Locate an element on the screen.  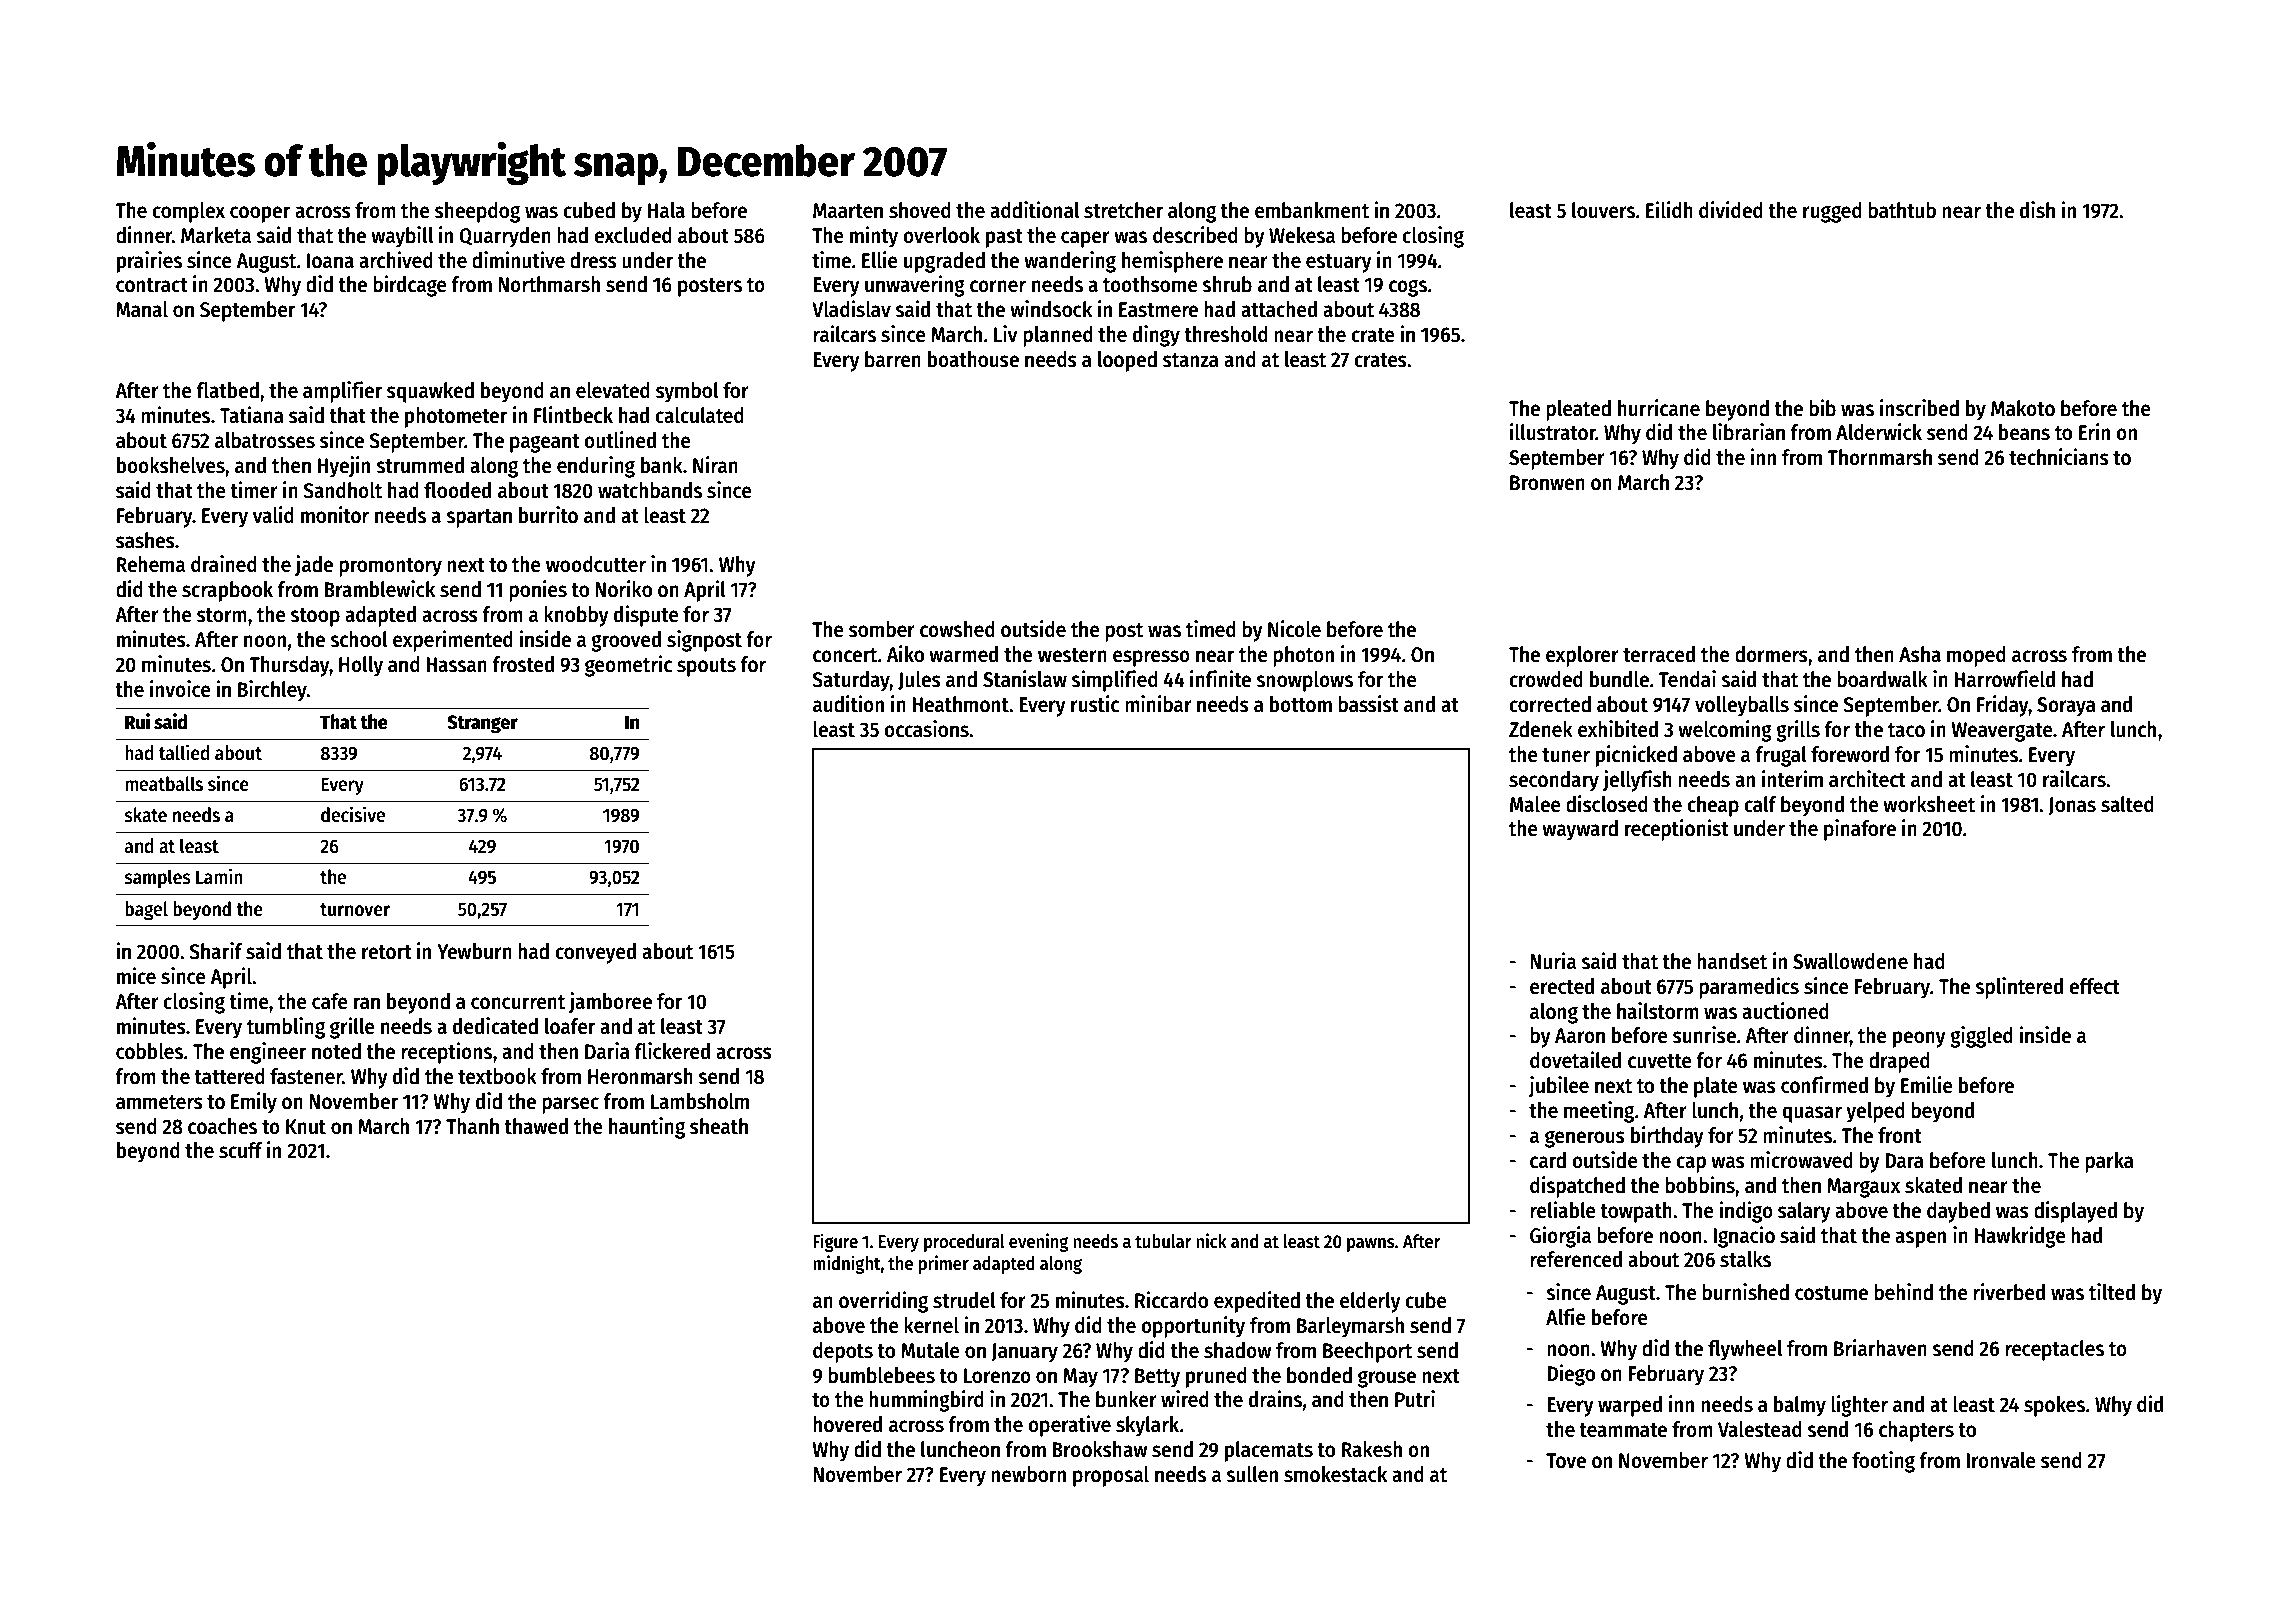
snowplows is located at coordinates (1304, 681).
